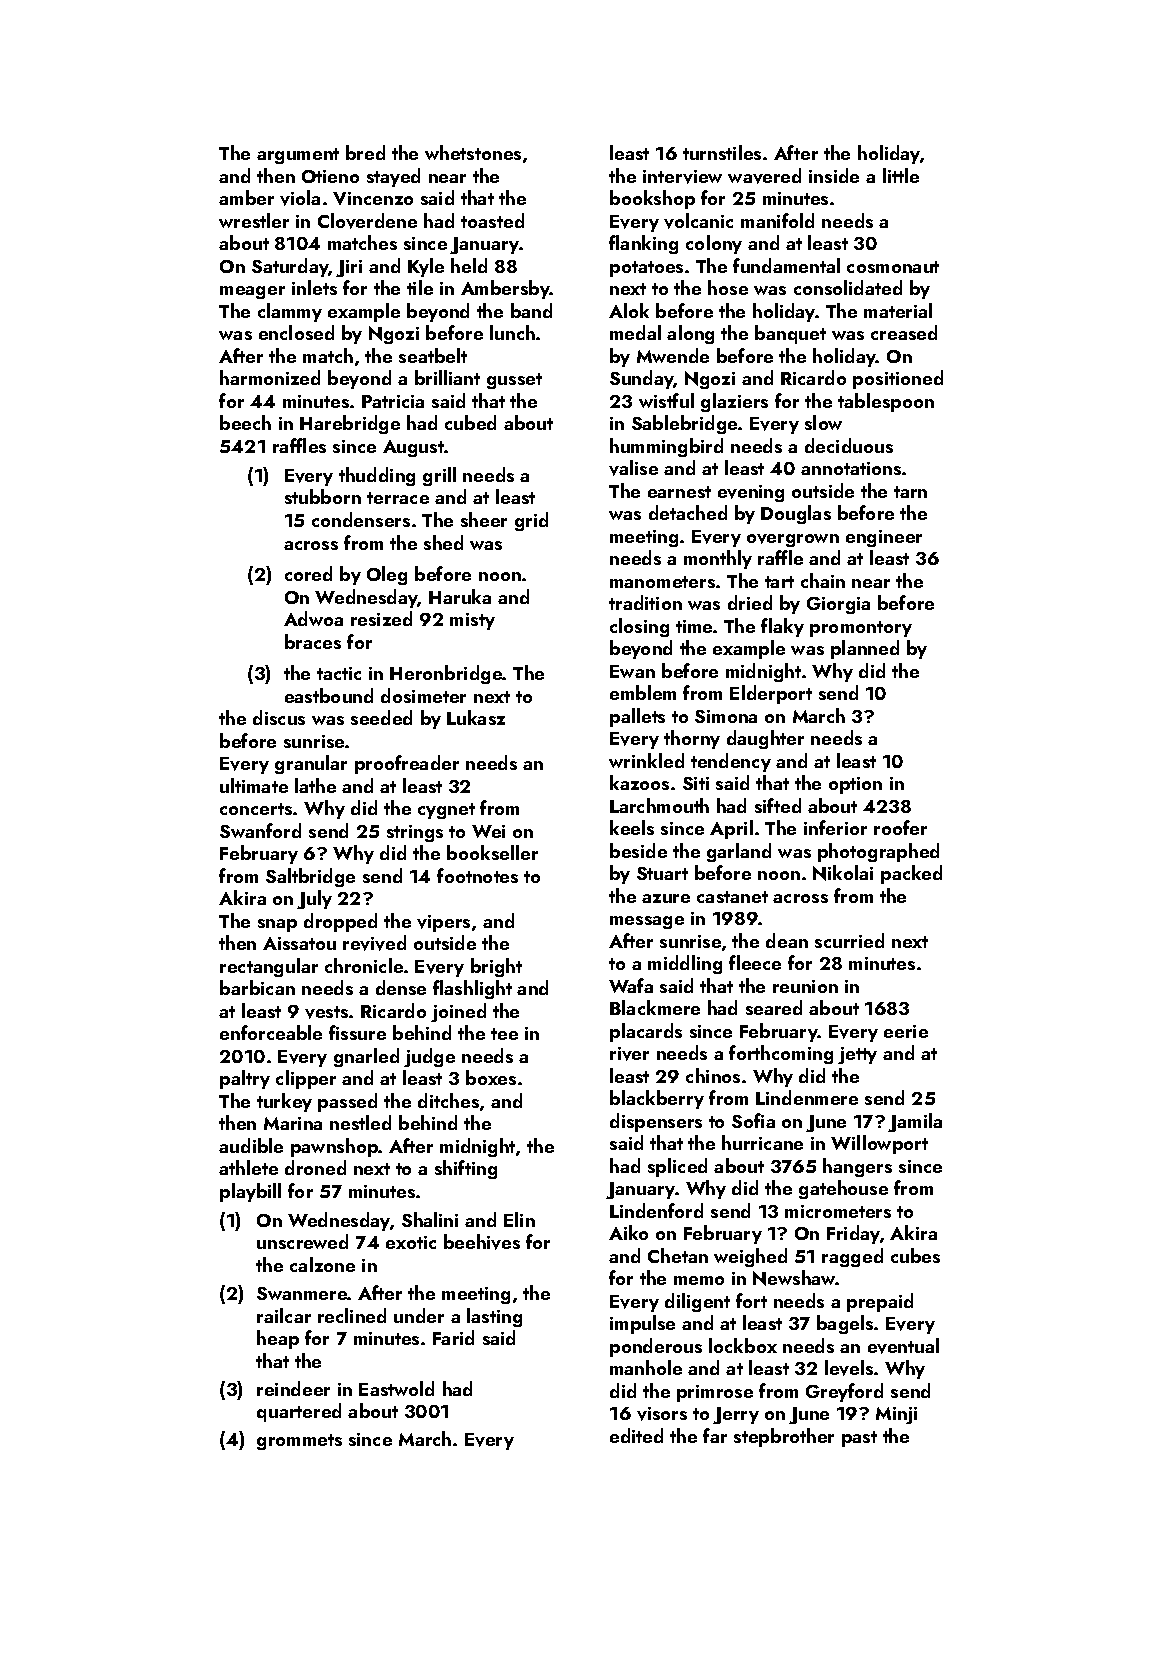  What do you see at coordinates (632, 827) in the screenshot?
I see `keels` at bounding box center [632, 827].
